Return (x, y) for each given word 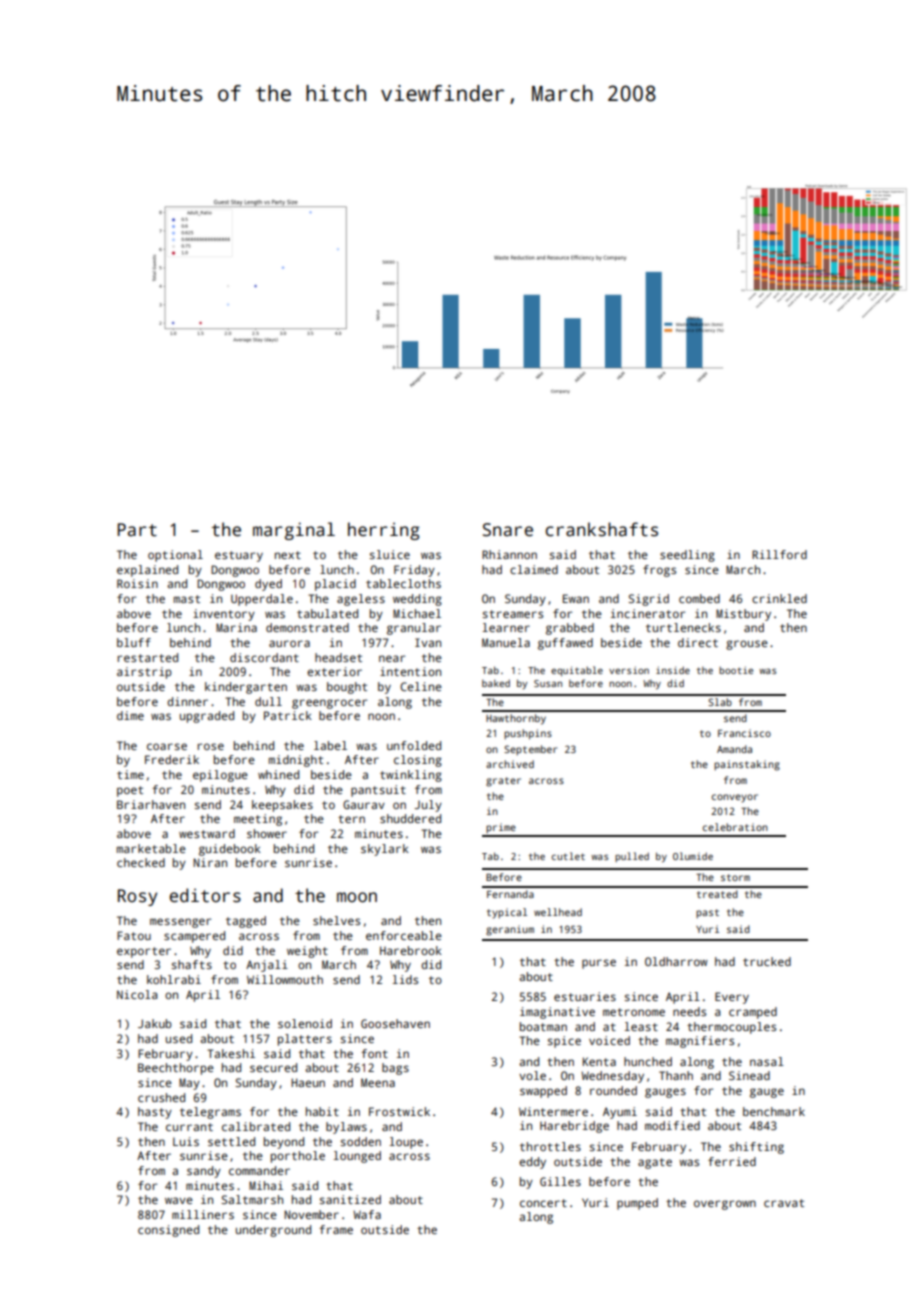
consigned (168, 1231)
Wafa (367, 1214)
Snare (508, 530)
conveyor (735, 798)
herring (383, 531)
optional (175, 556)
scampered (194, 937)
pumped (637, 1204)
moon (357, 897)
